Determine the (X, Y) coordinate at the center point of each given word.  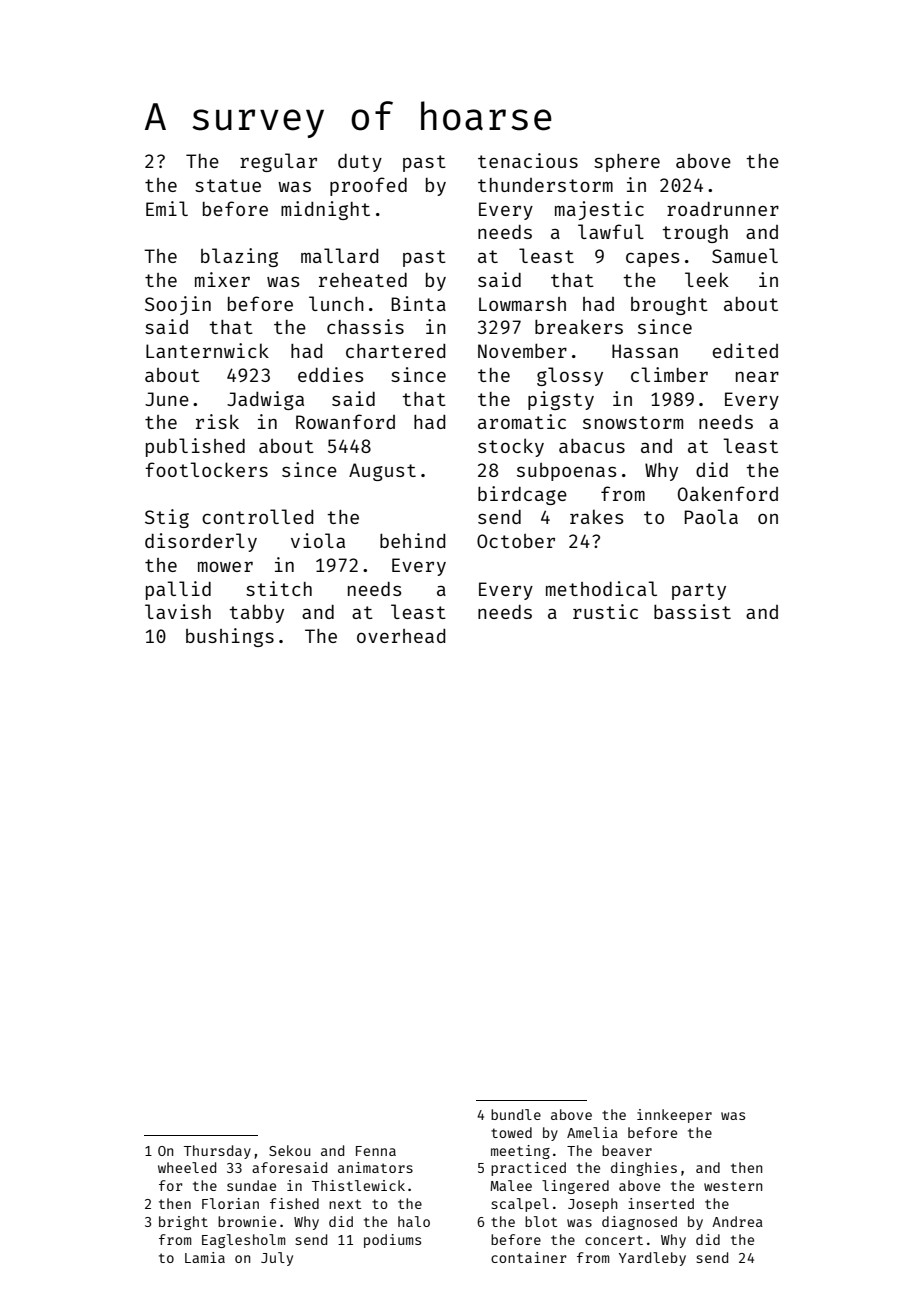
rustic (605, 611)
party (699, 591)
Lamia (205, 1257)
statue (228, 185)
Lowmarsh (522, 304)
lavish (178, 611)
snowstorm (633, 422)
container (528, 1257)
